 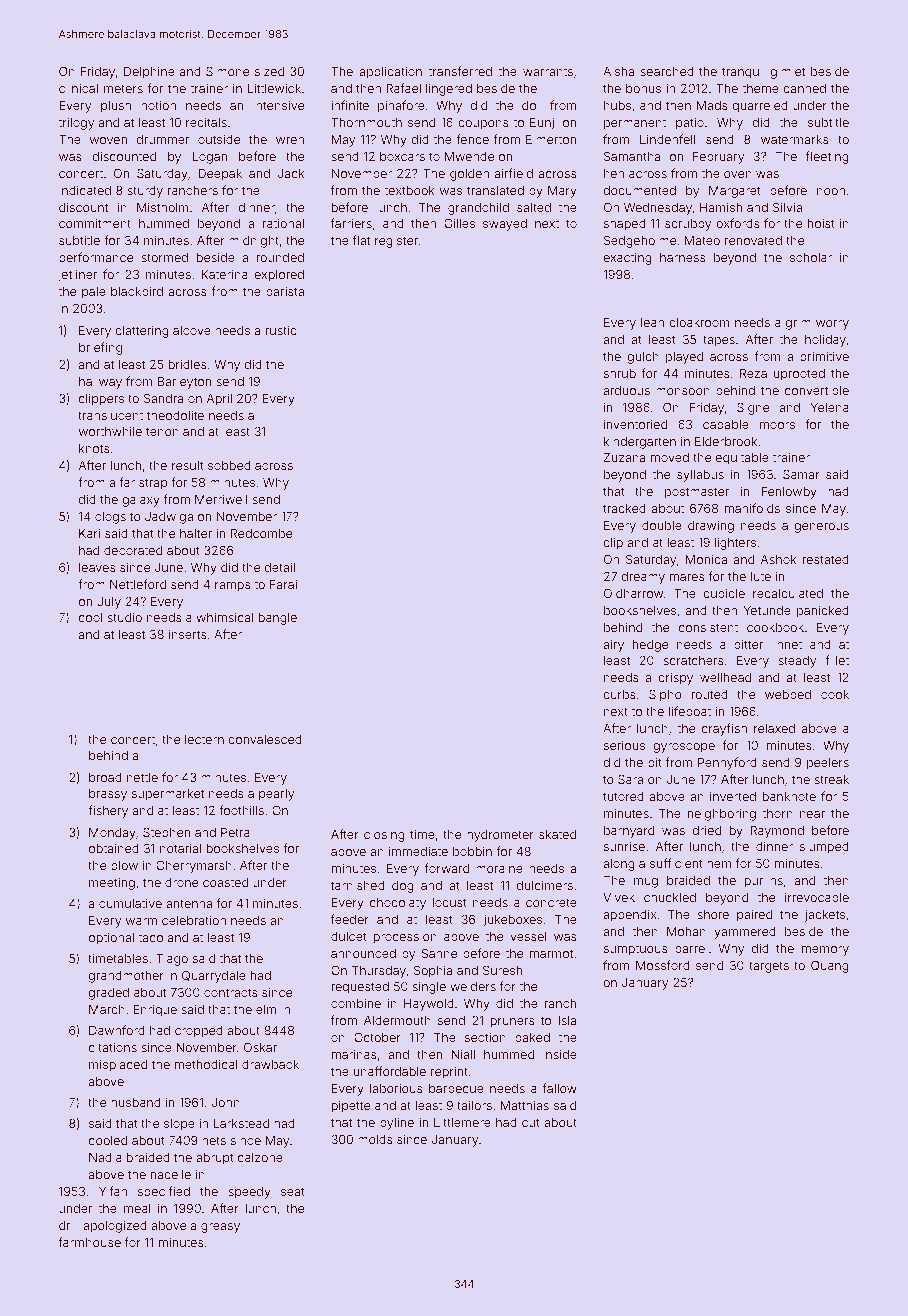 What do you see at coordinates (830, 966) in the screenshot?
I see `Quang` at bounding box center [830, 966].
